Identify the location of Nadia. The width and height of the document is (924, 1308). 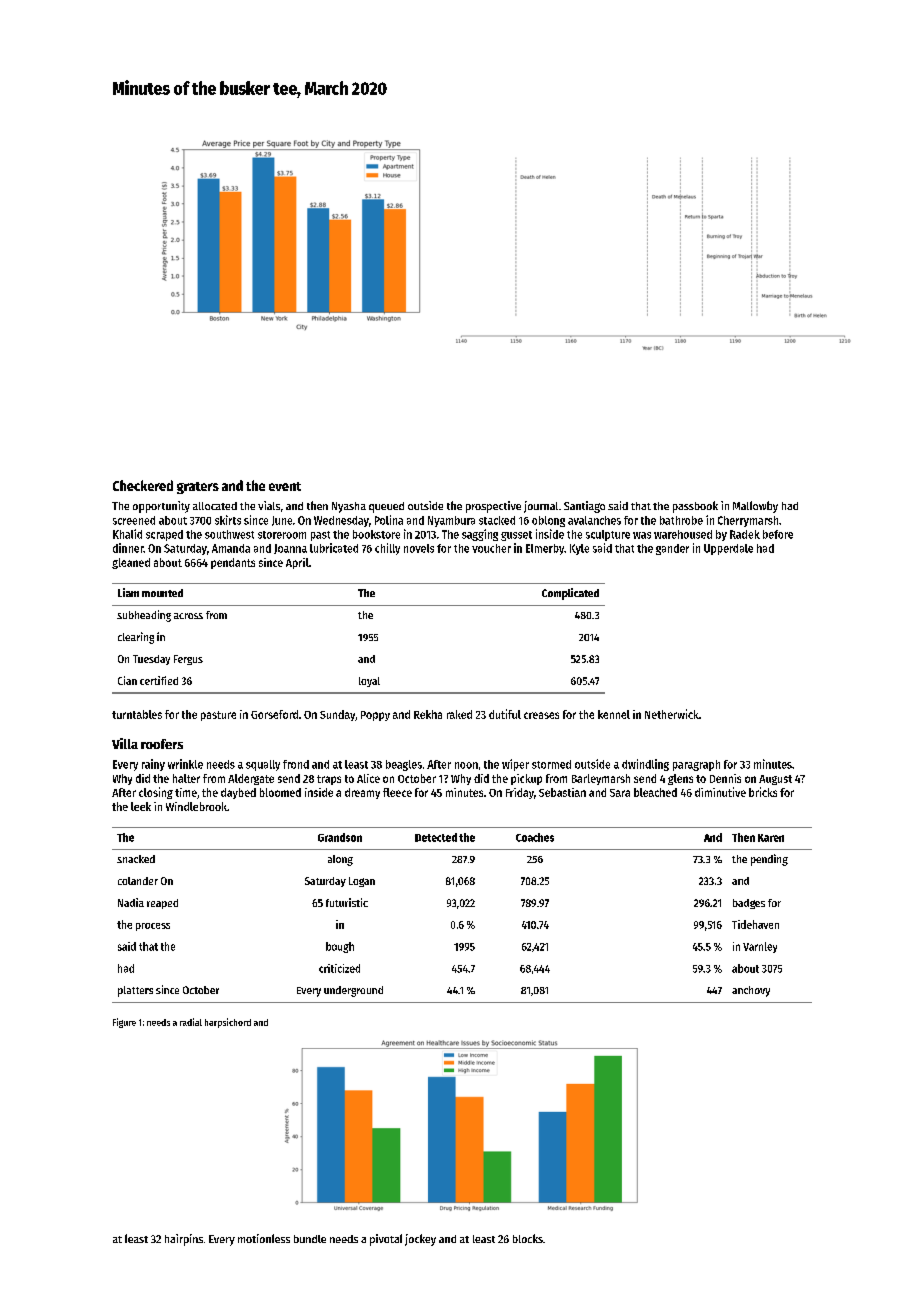
(131, 902).
